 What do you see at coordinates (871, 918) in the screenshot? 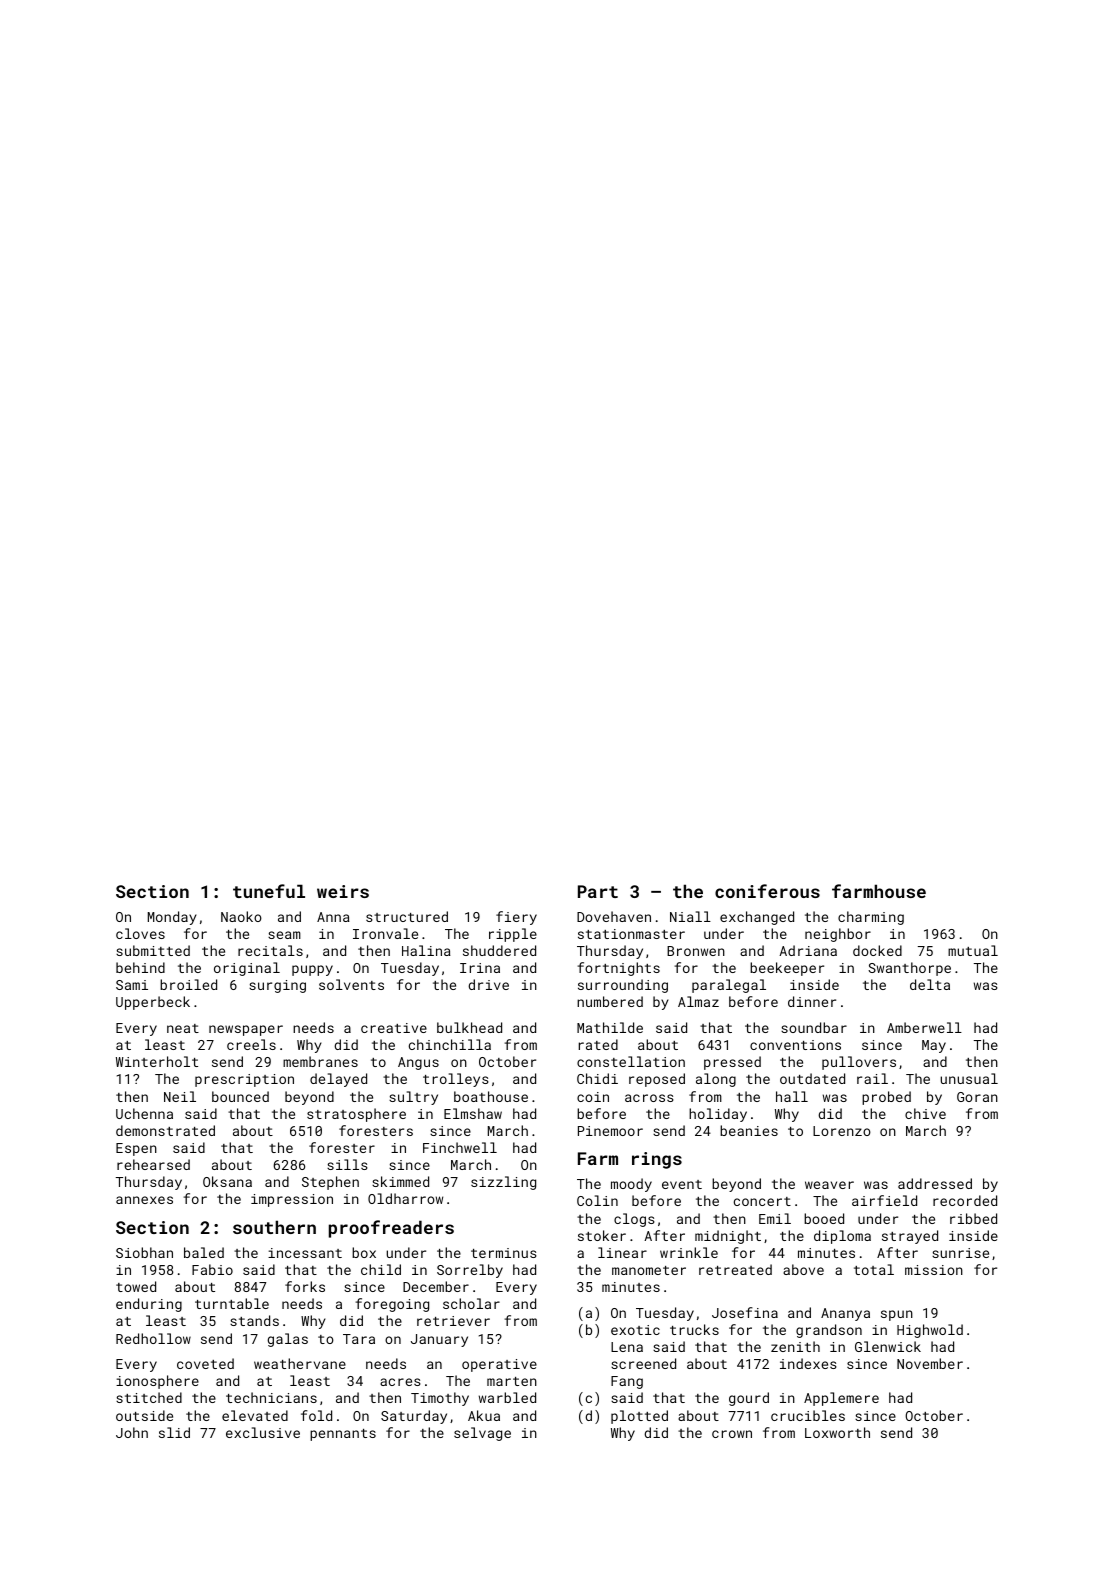
I see `charming` at bounding box center [871, 918].
